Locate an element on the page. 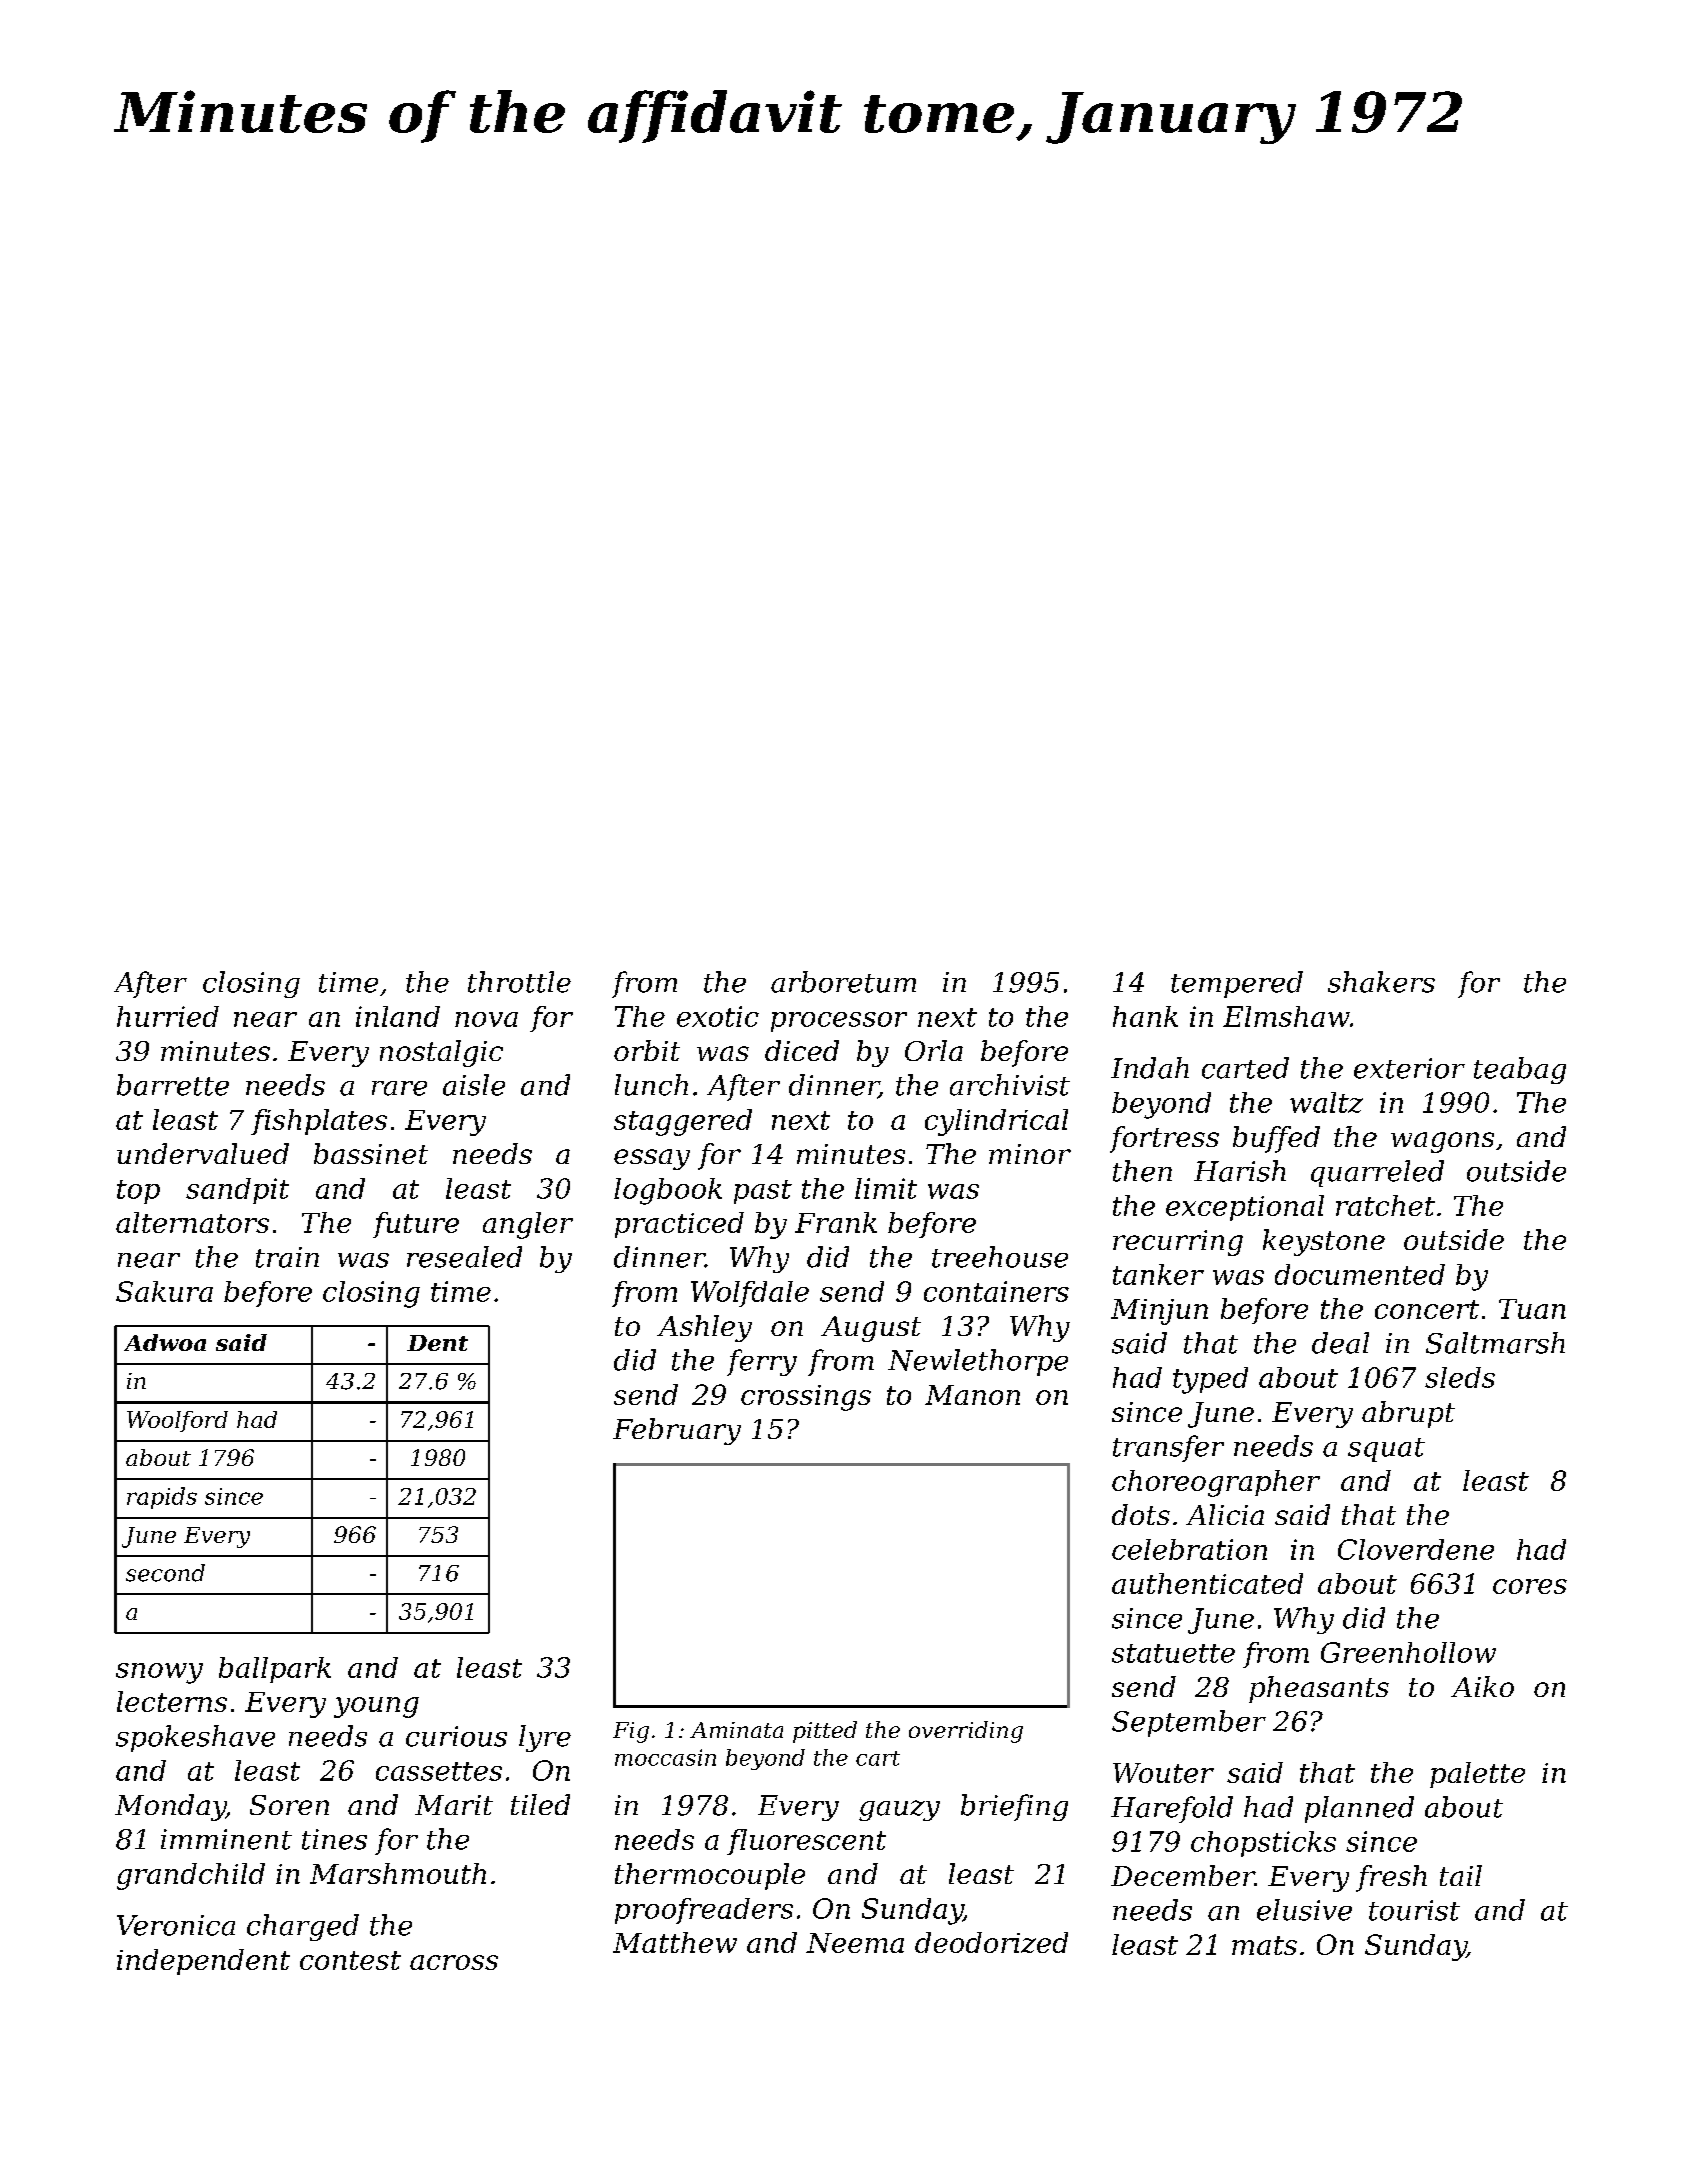  squat is located at coordinates (1386, 1450).
